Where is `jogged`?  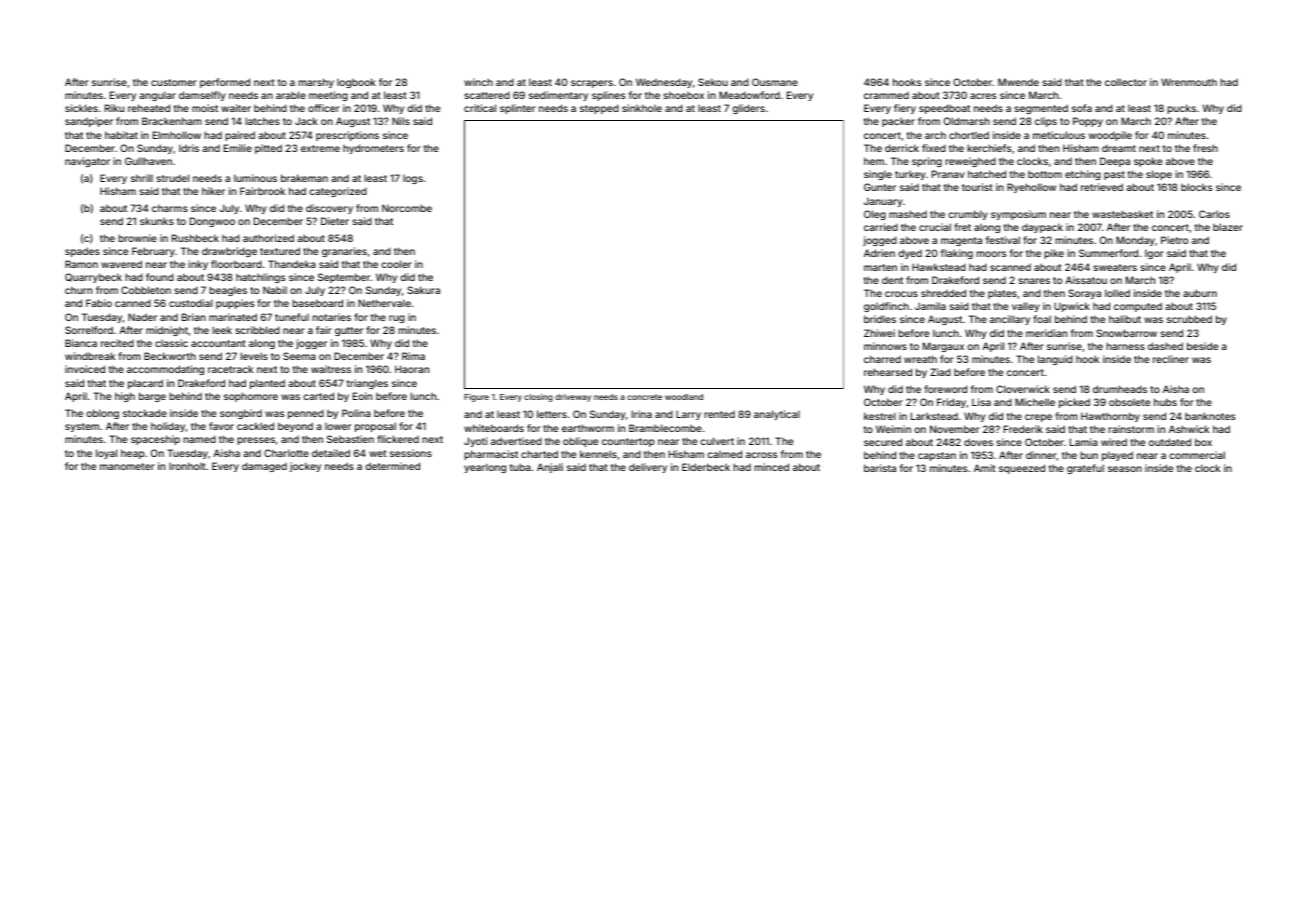
jogged is located at coordinates (880, 241).
